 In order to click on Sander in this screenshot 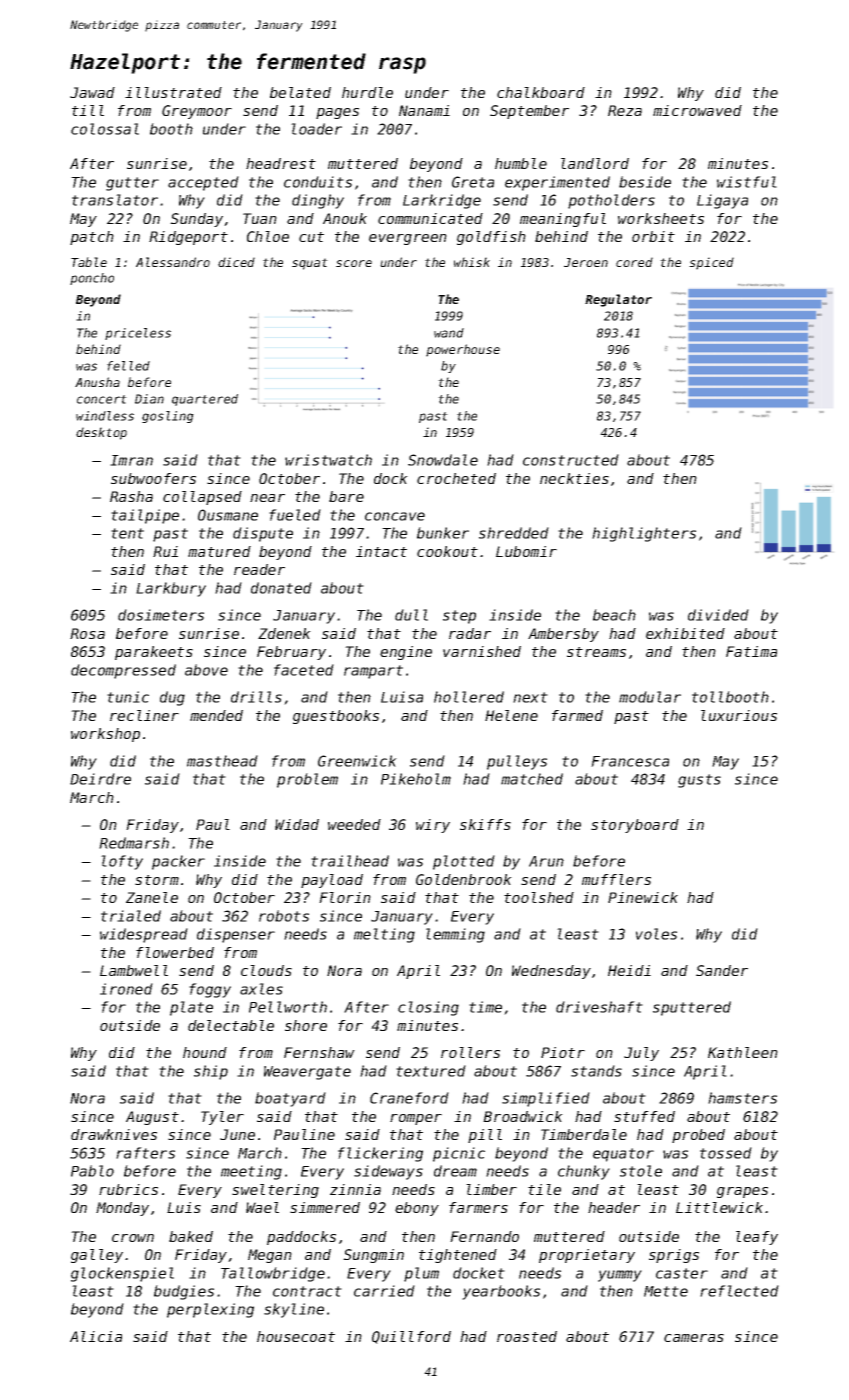, I will do `click(722, 970)`.
